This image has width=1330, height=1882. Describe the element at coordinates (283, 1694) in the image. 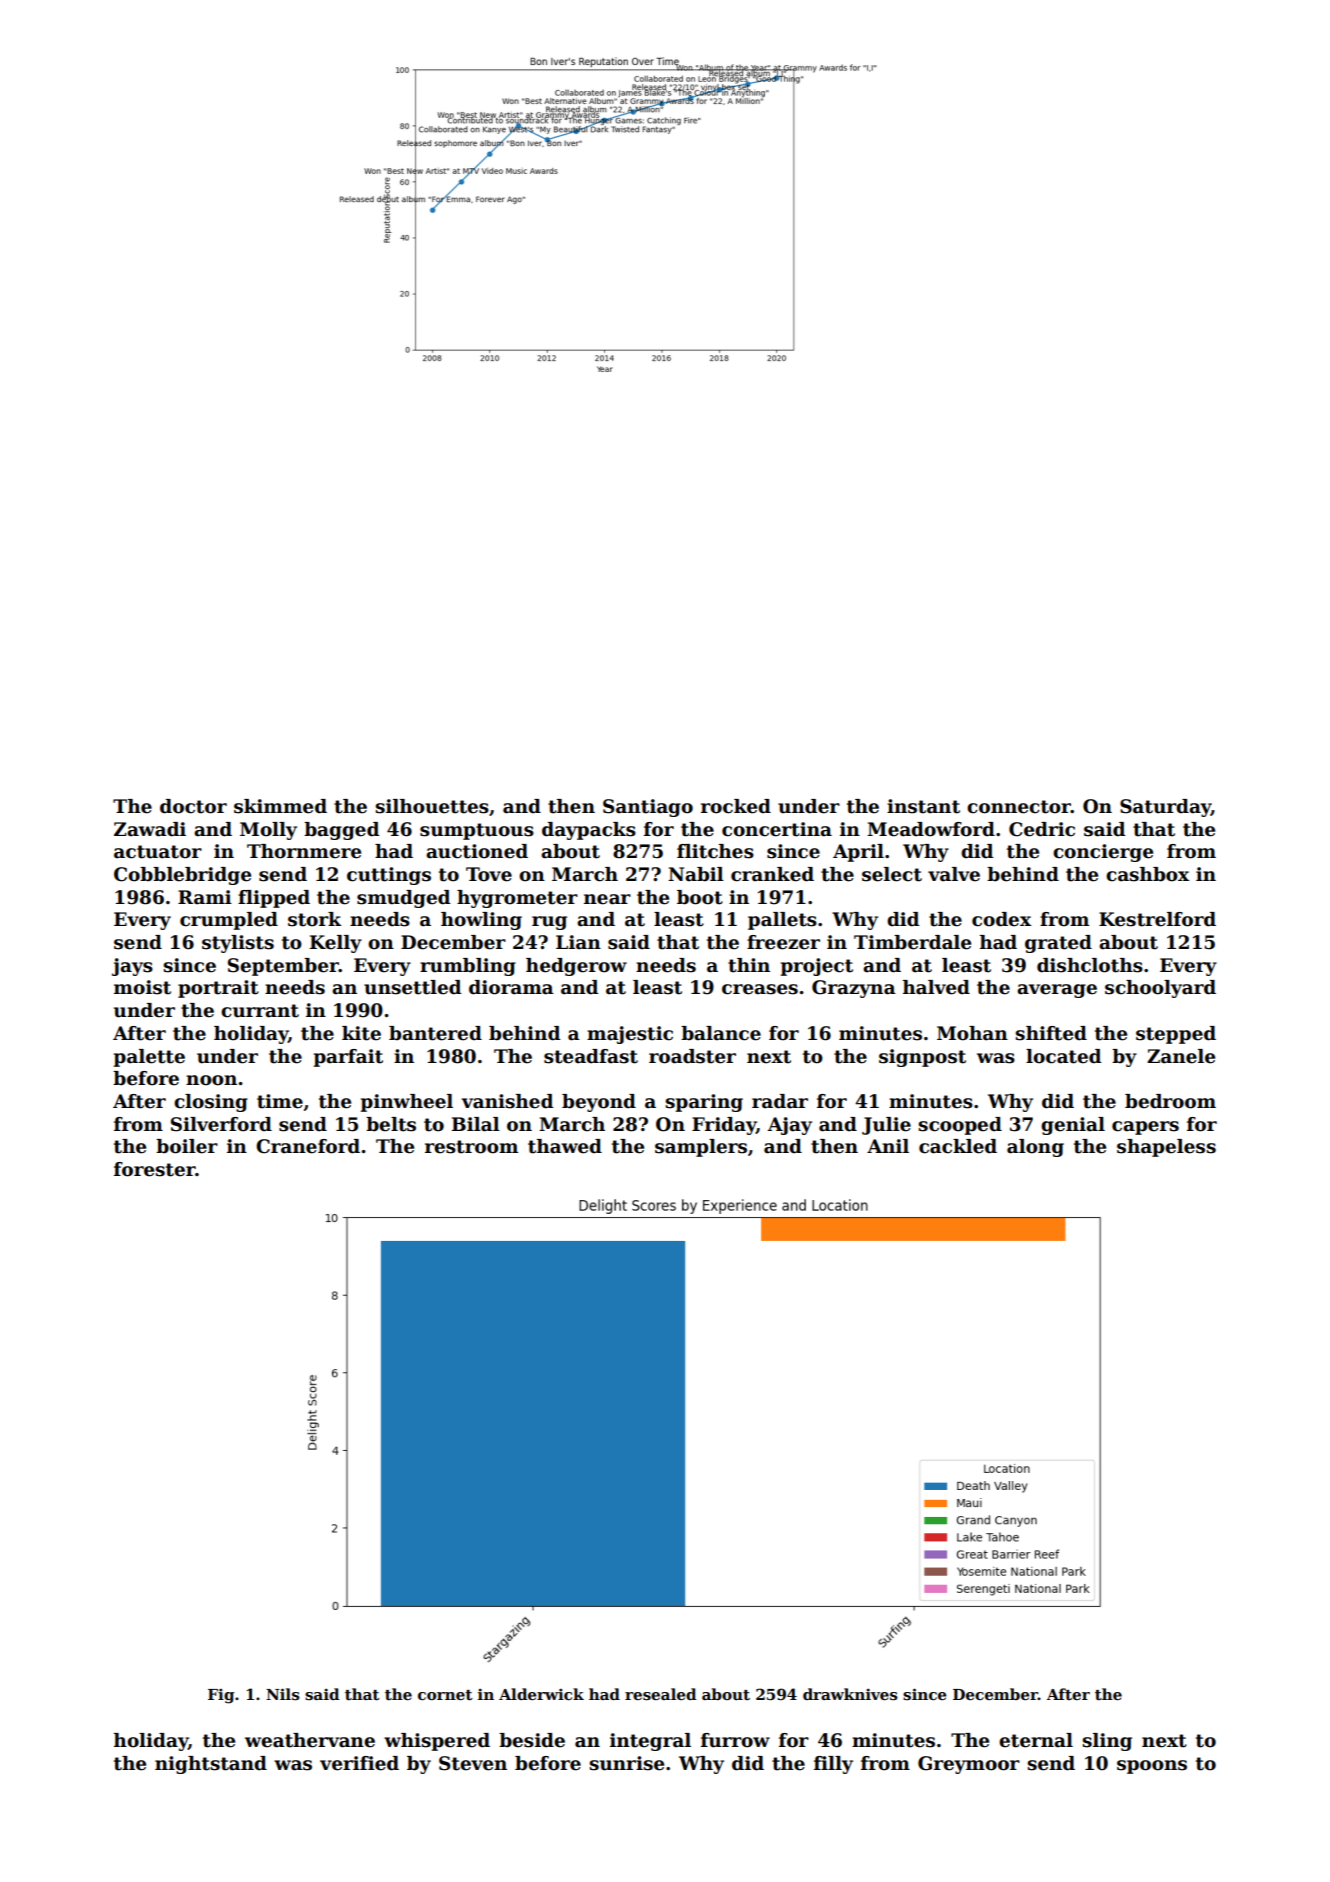

I see `Nils` at that location.
